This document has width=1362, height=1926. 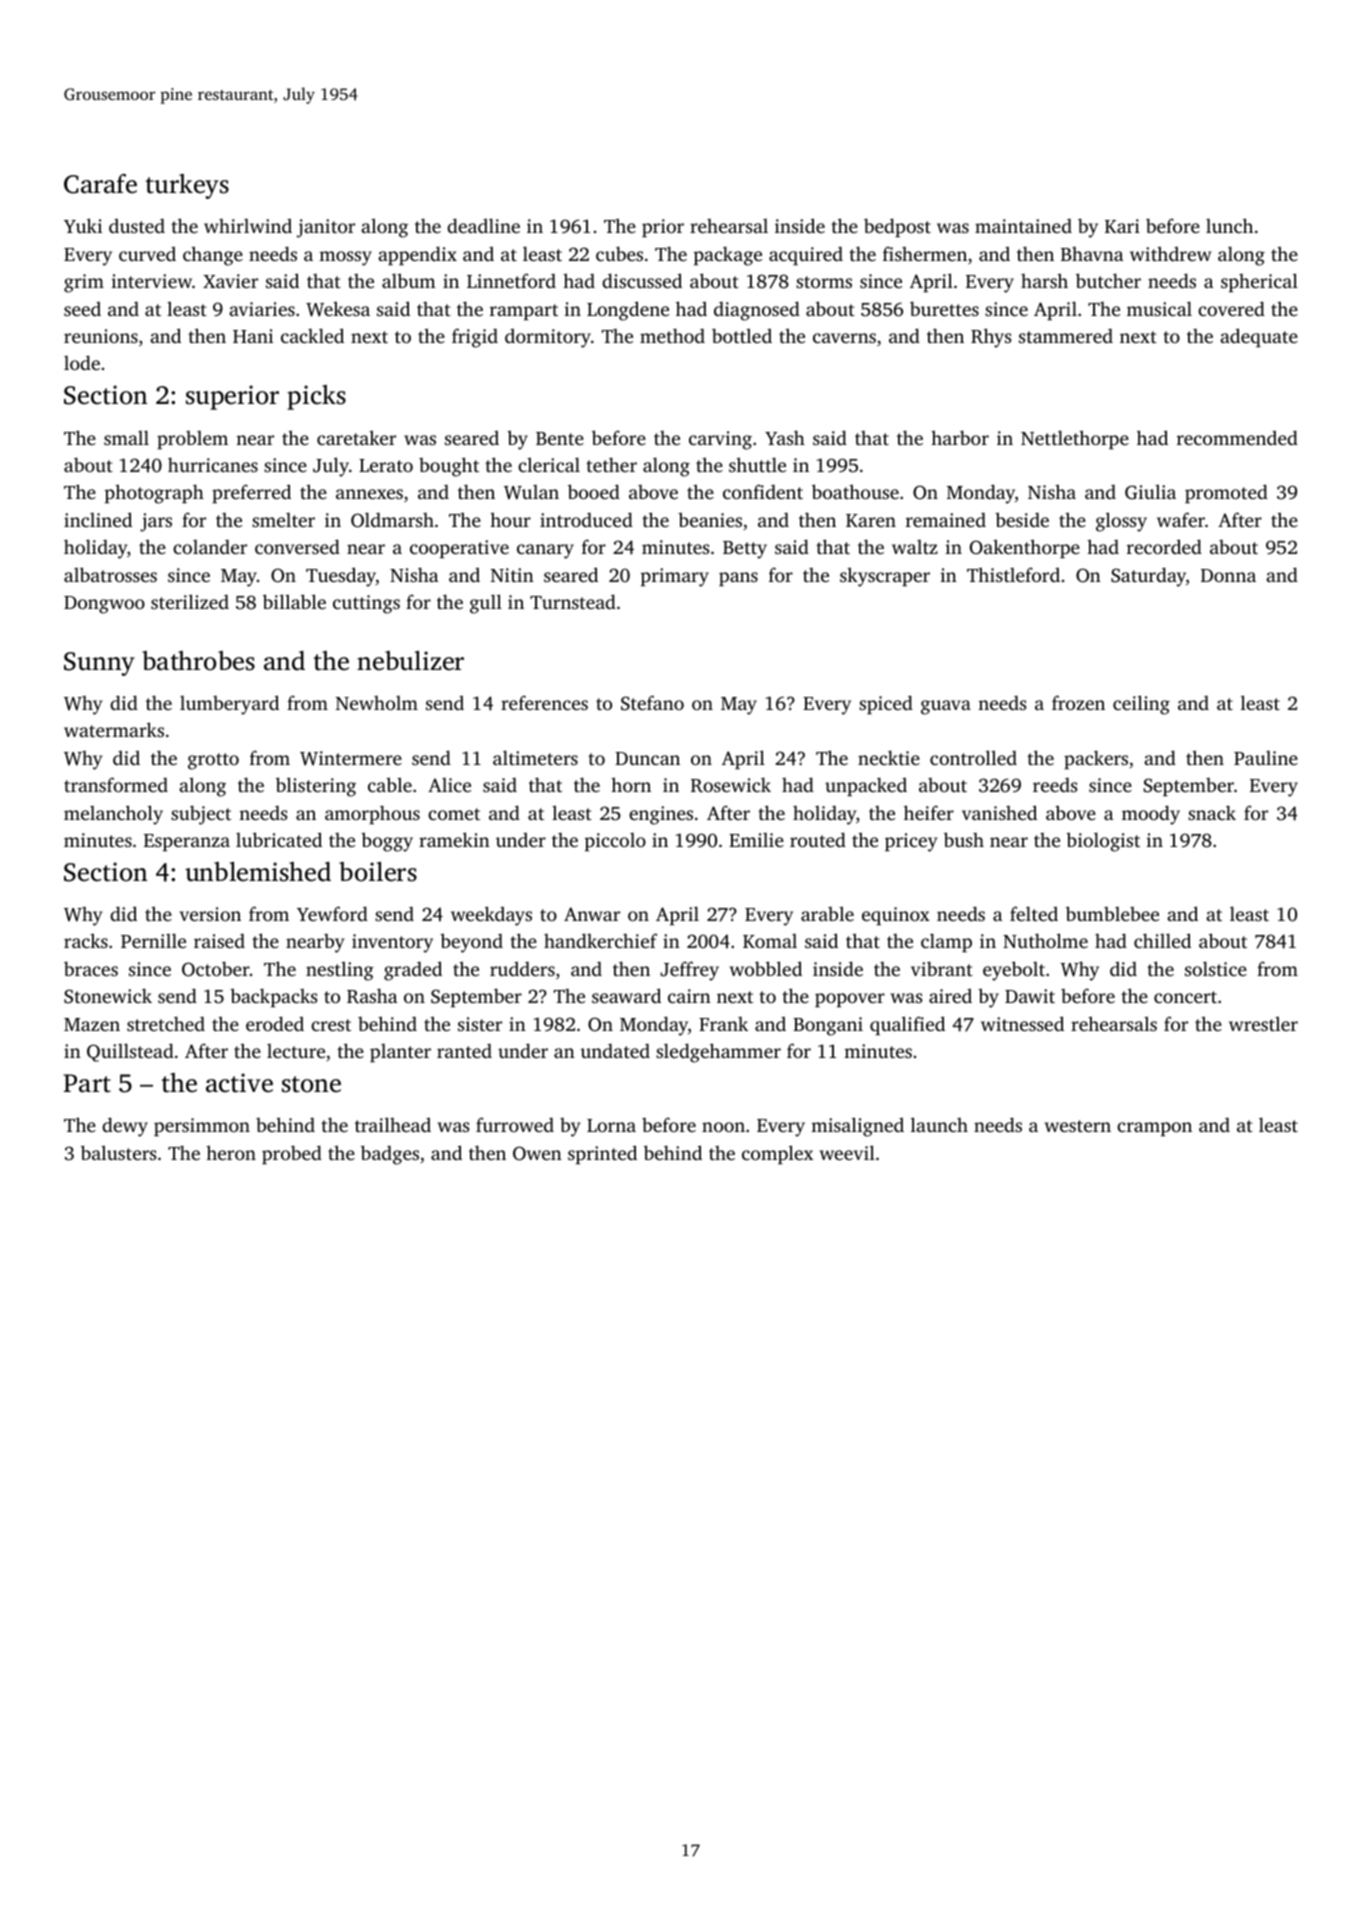 I want to click on seaward, so click(x=626, y=995).
